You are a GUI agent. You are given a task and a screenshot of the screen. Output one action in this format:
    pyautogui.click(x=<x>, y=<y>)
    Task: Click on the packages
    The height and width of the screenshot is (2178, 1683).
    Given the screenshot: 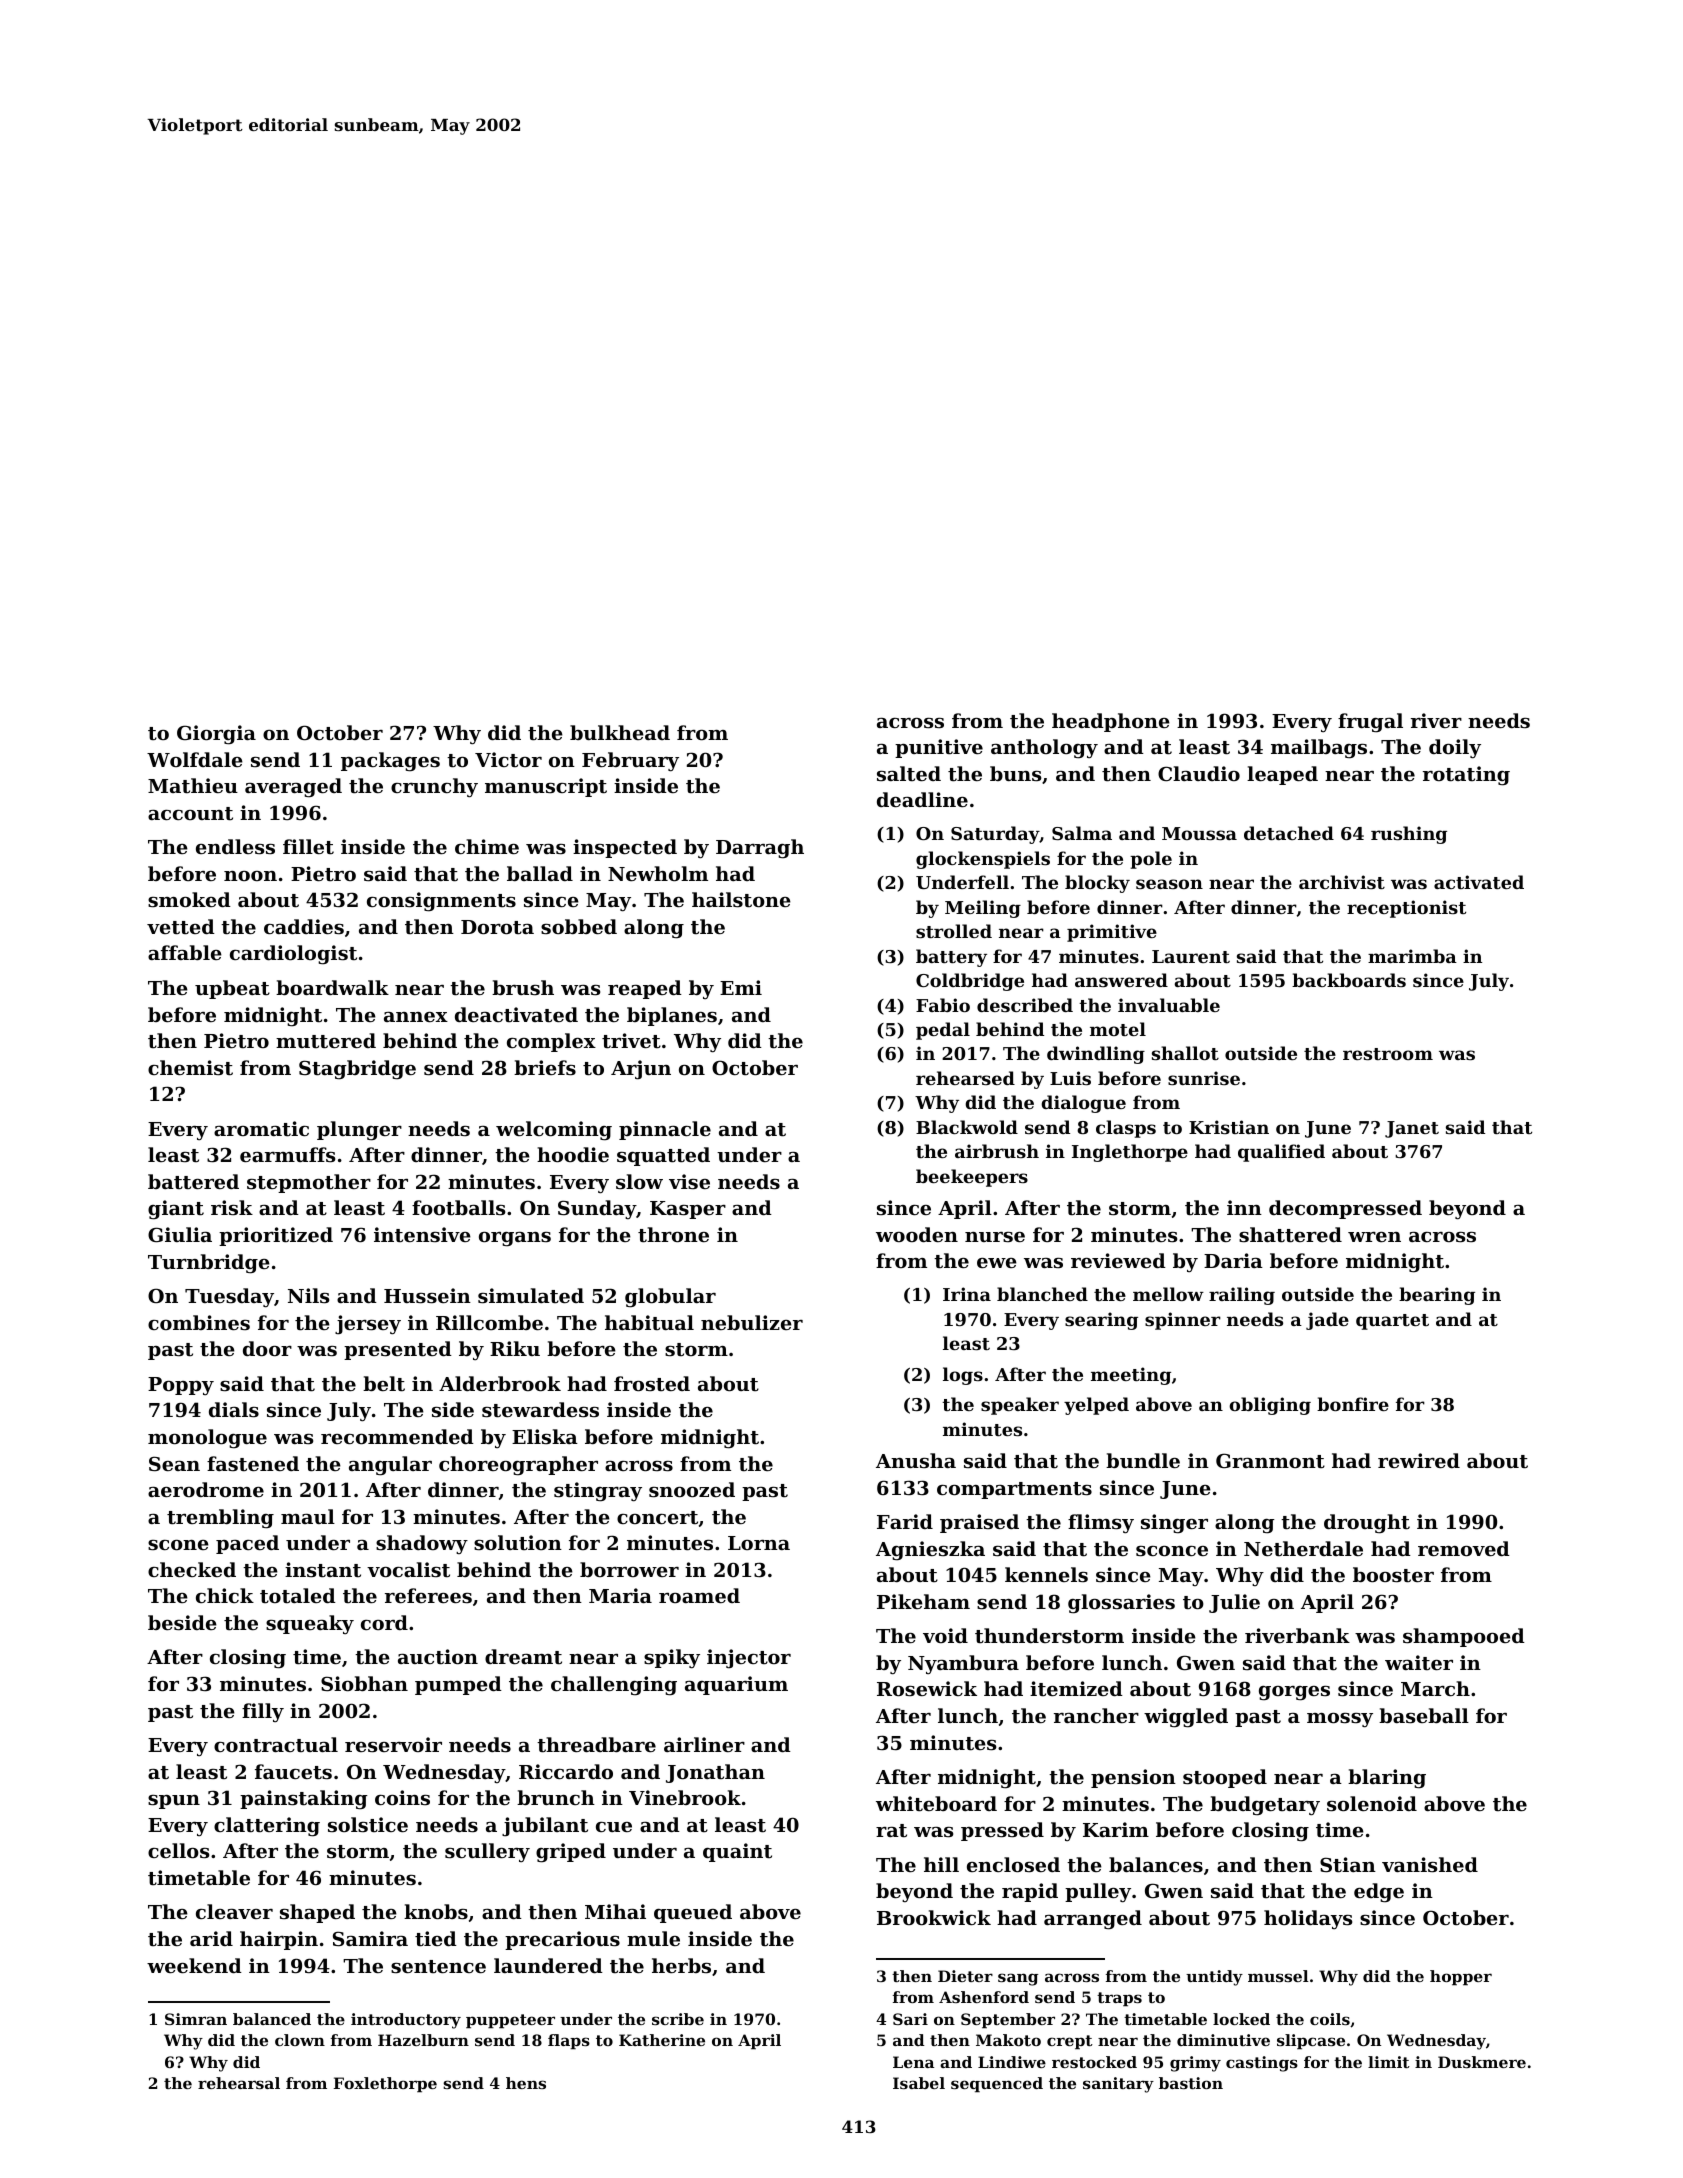 What is the action you would take?
    pyautogui.click(x=390, y=762)
